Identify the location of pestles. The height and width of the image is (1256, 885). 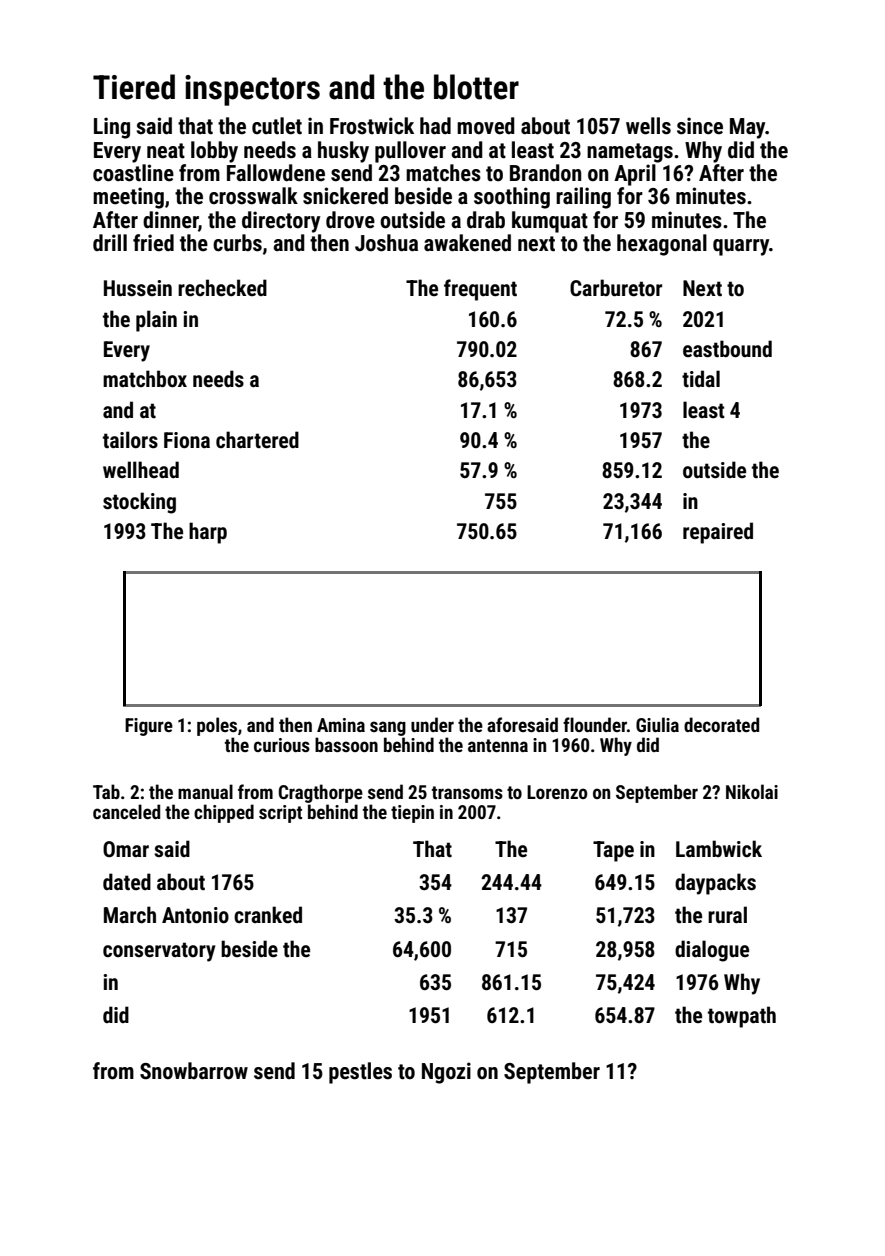
(360, 1073).
